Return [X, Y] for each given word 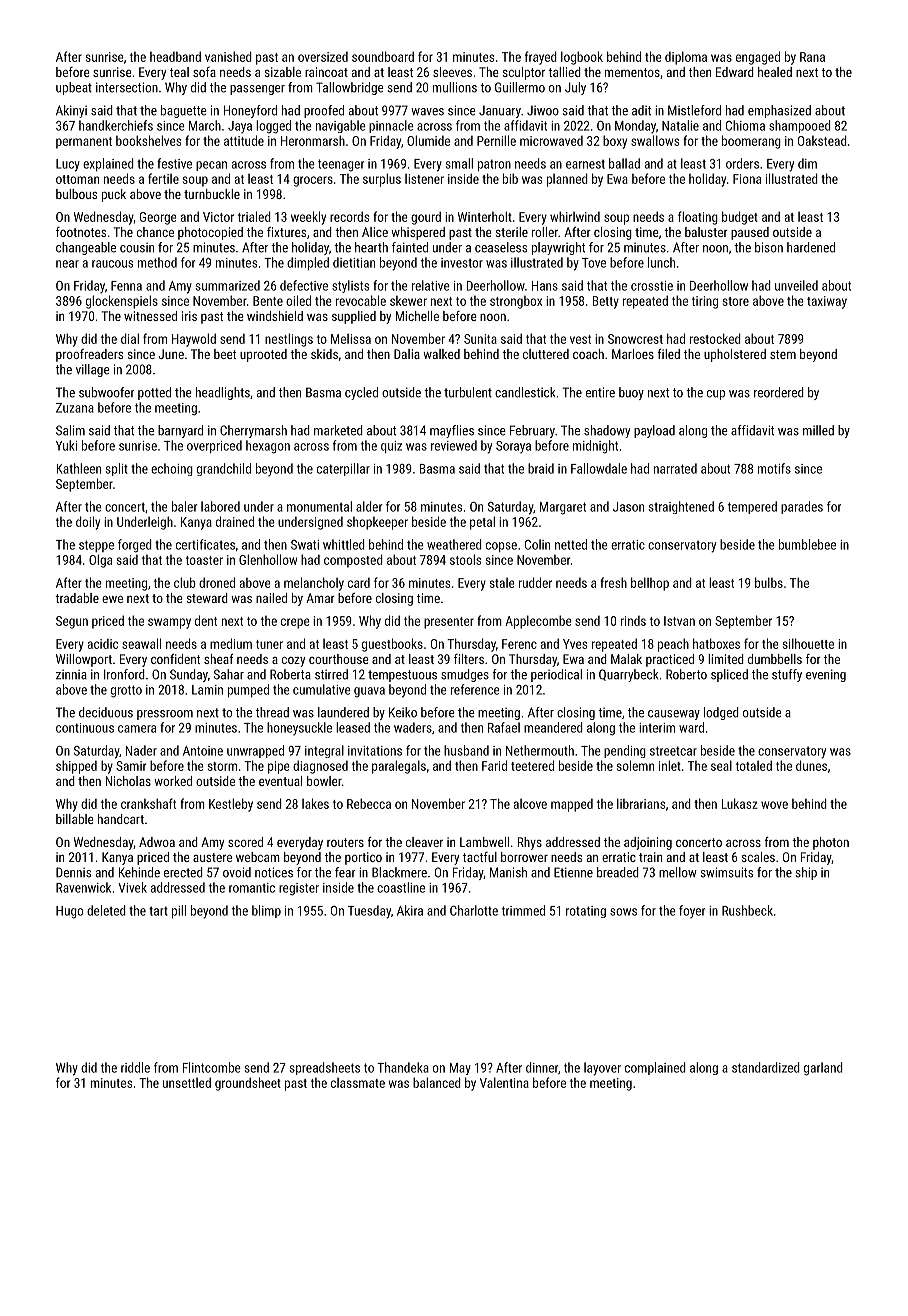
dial [130, 338]
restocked [715, 338]
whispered [418, 233]
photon [831, 843]
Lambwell [484, 842]
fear [345, 872]
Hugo [69, 912]
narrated [675, 468]
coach [588, 354]
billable [75, 819]
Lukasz [740, 803]
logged [273, 127]
